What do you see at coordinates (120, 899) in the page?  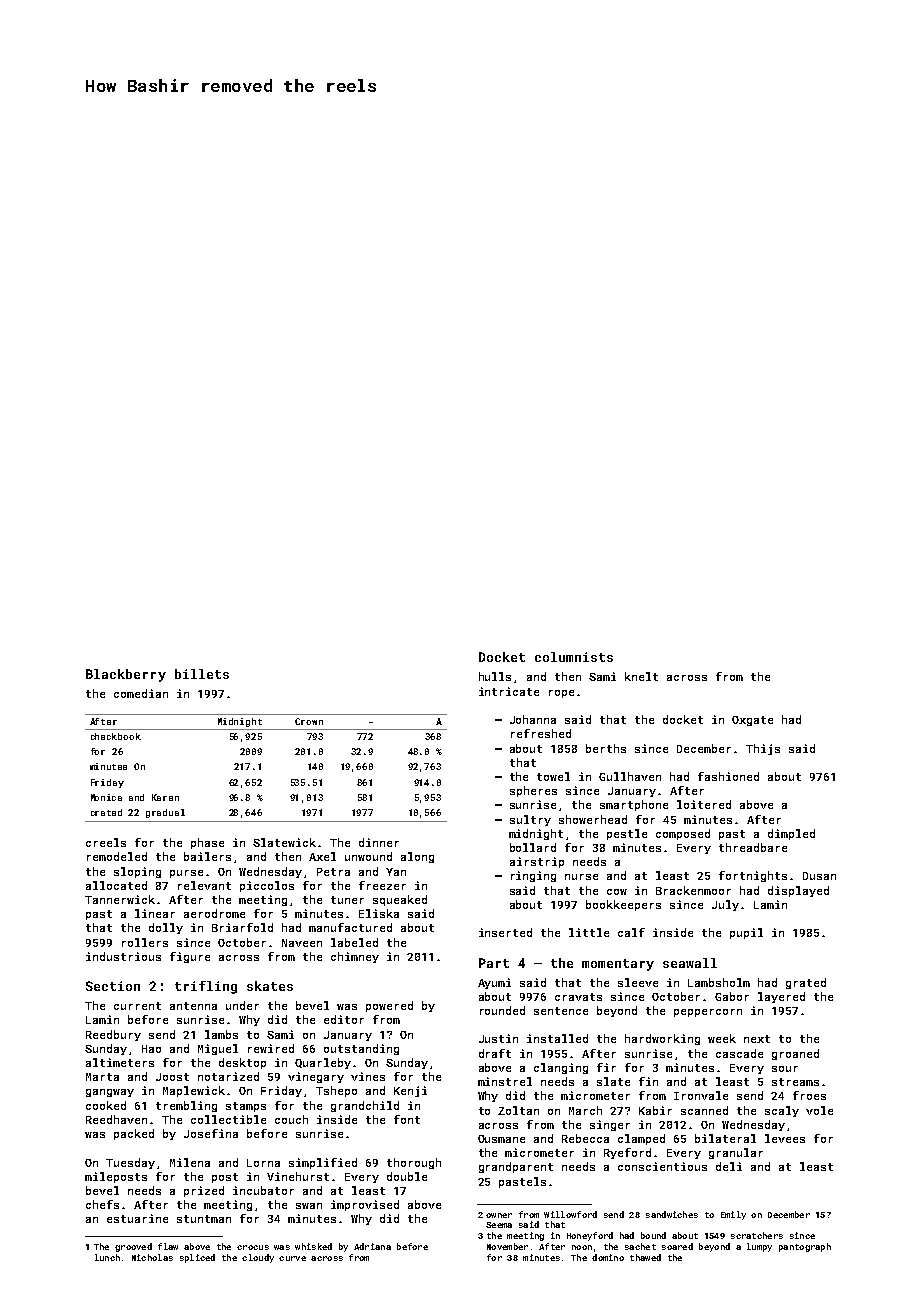 I see `Tannerwick` at bounding box center [120, 899].
